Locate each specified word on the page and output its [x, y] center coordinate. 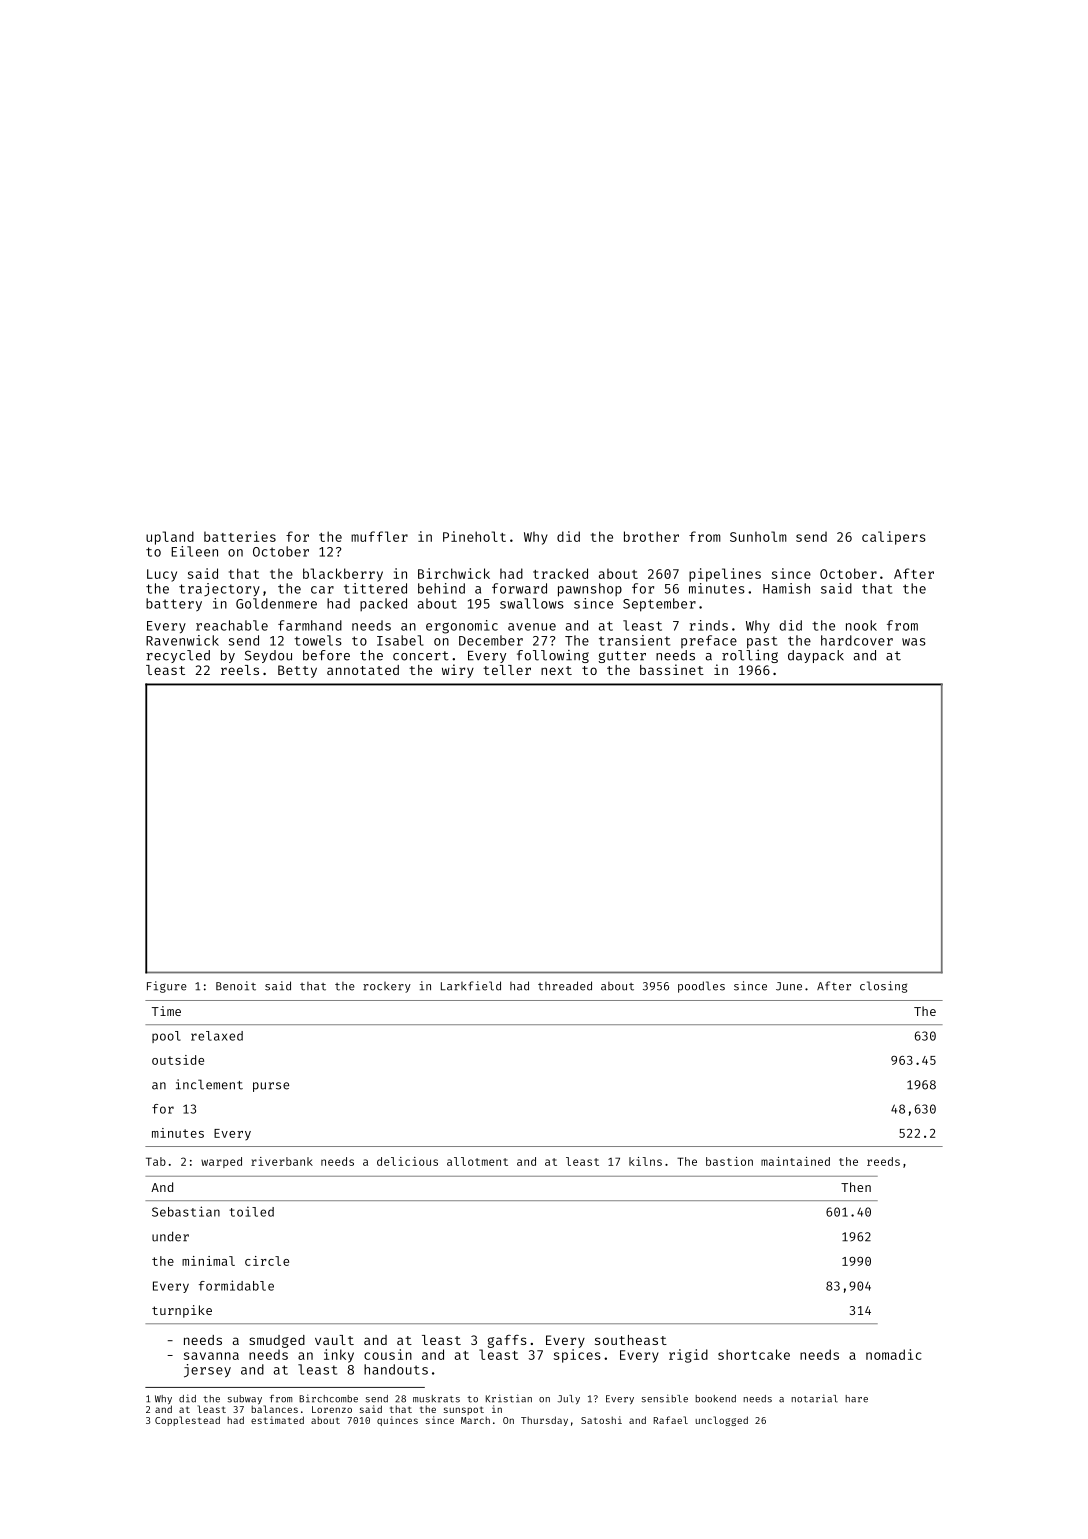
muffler [379, 536]
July [568, 1399]
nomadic [894, 1354]
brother [651, 536]
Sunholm [758, 536]
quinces [397, 1421]
